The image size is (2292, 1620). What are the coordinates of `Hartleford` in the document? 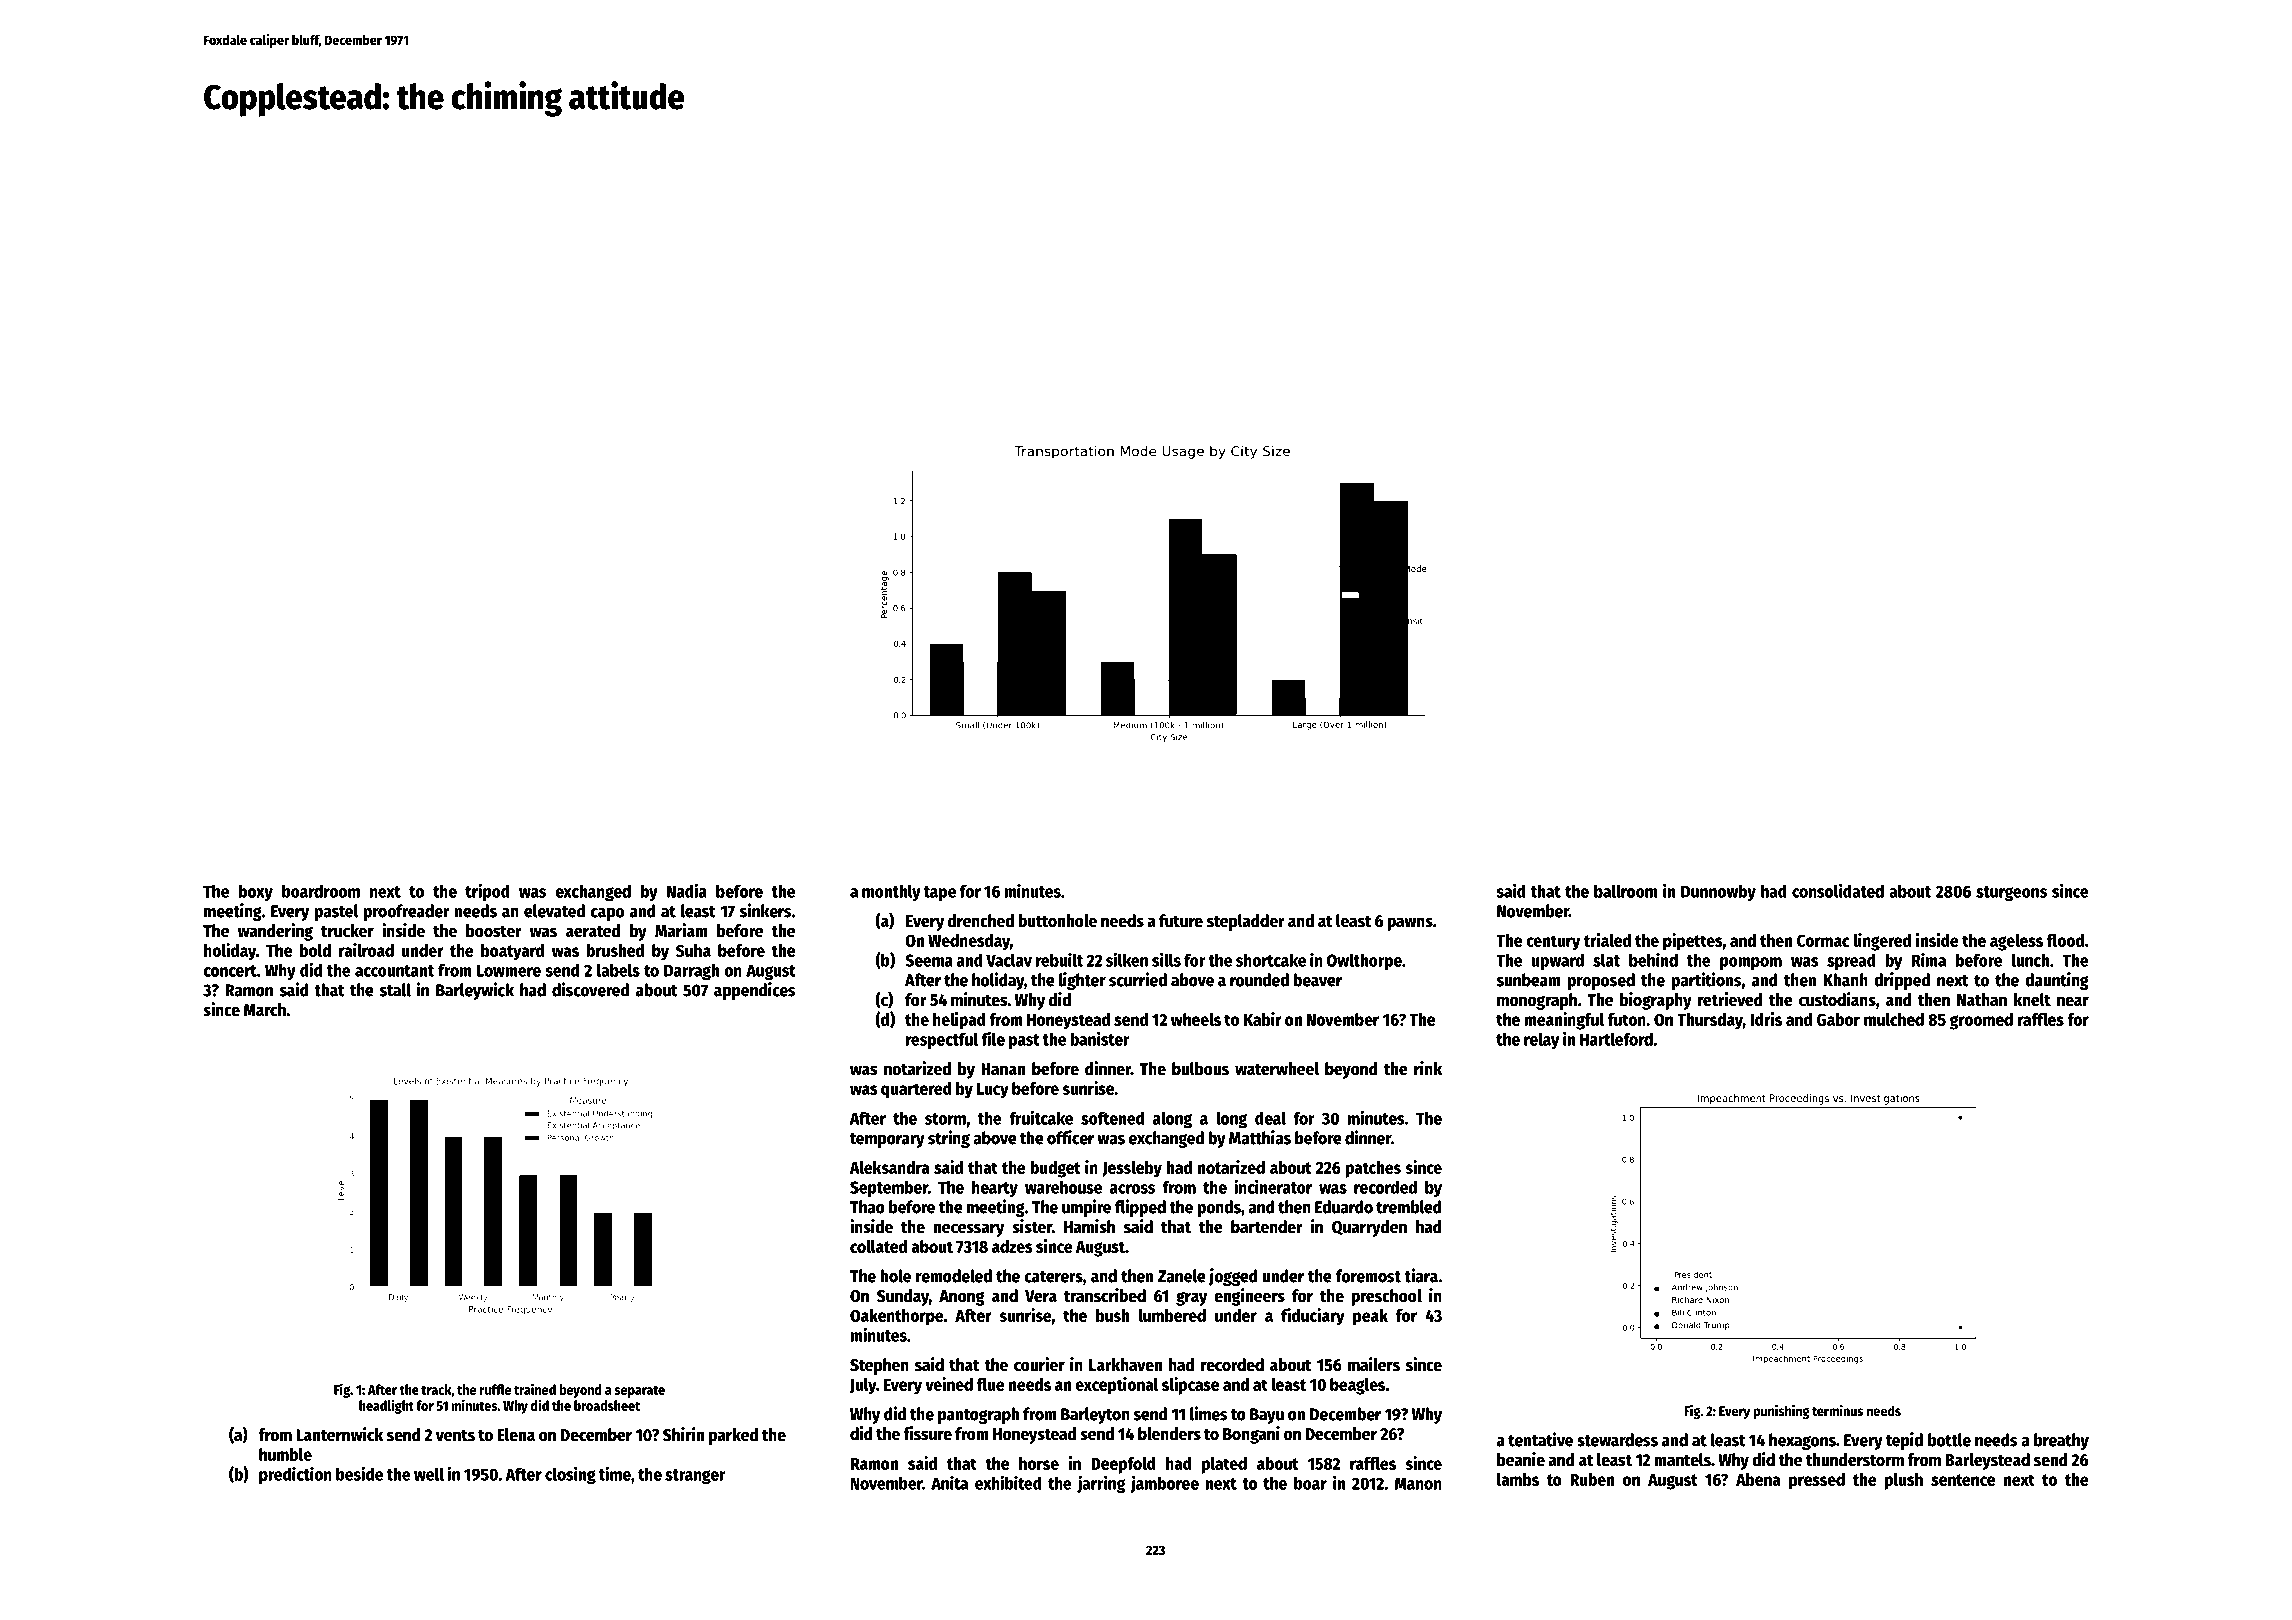 It's located at (1616, 1039).
